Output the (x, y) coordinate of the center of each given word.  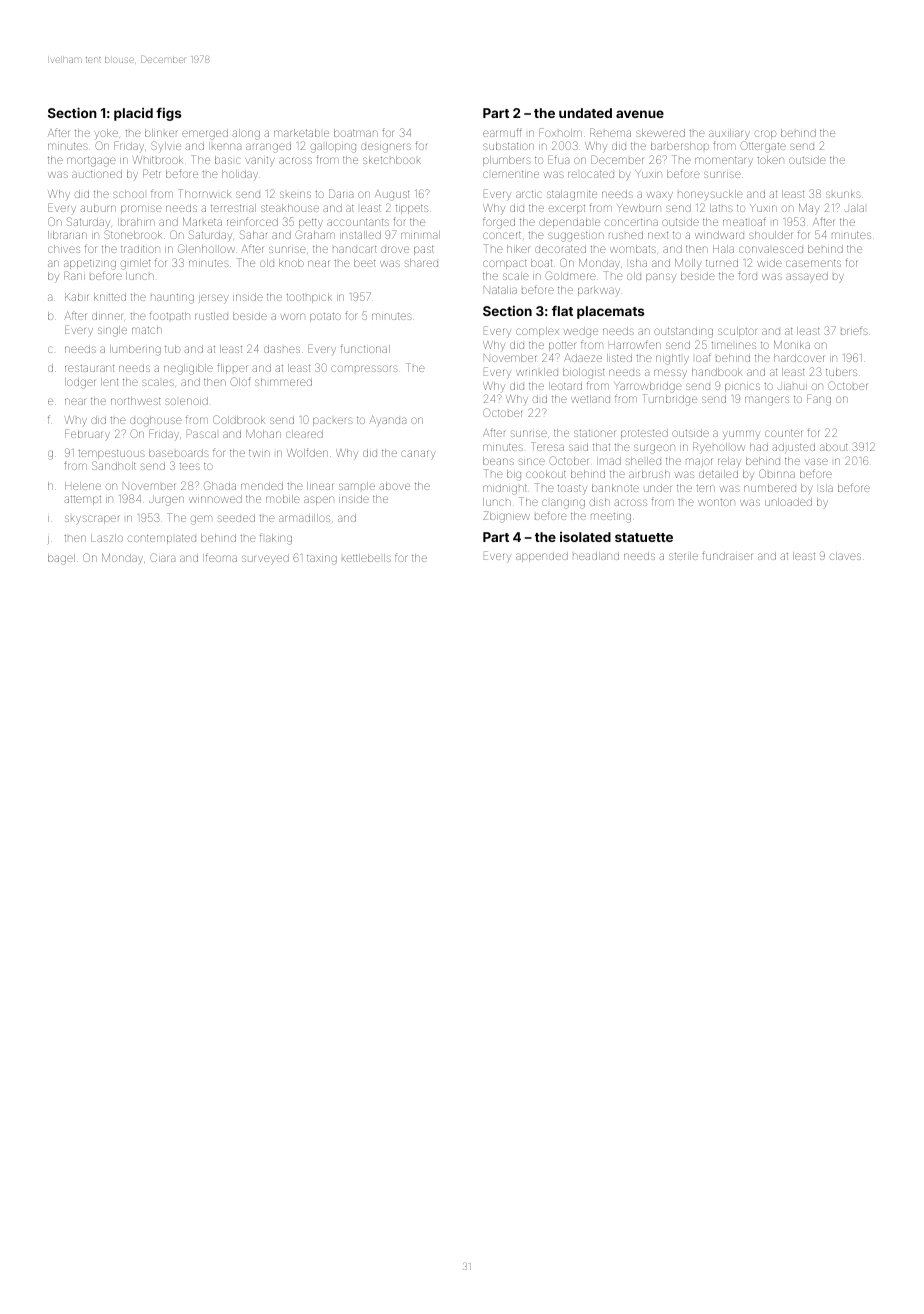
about (834, 447)
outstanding (683, 332)
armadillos (304, 518)
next (658, 235)
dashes (282, 349)
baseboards (179, 453)
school (128, 194)
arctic (529, 194)
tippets (412, 209)
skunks (843, 194)
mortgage (91, 162)
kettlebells (366, 558)
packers (333, 421)
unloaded (788, 502)
